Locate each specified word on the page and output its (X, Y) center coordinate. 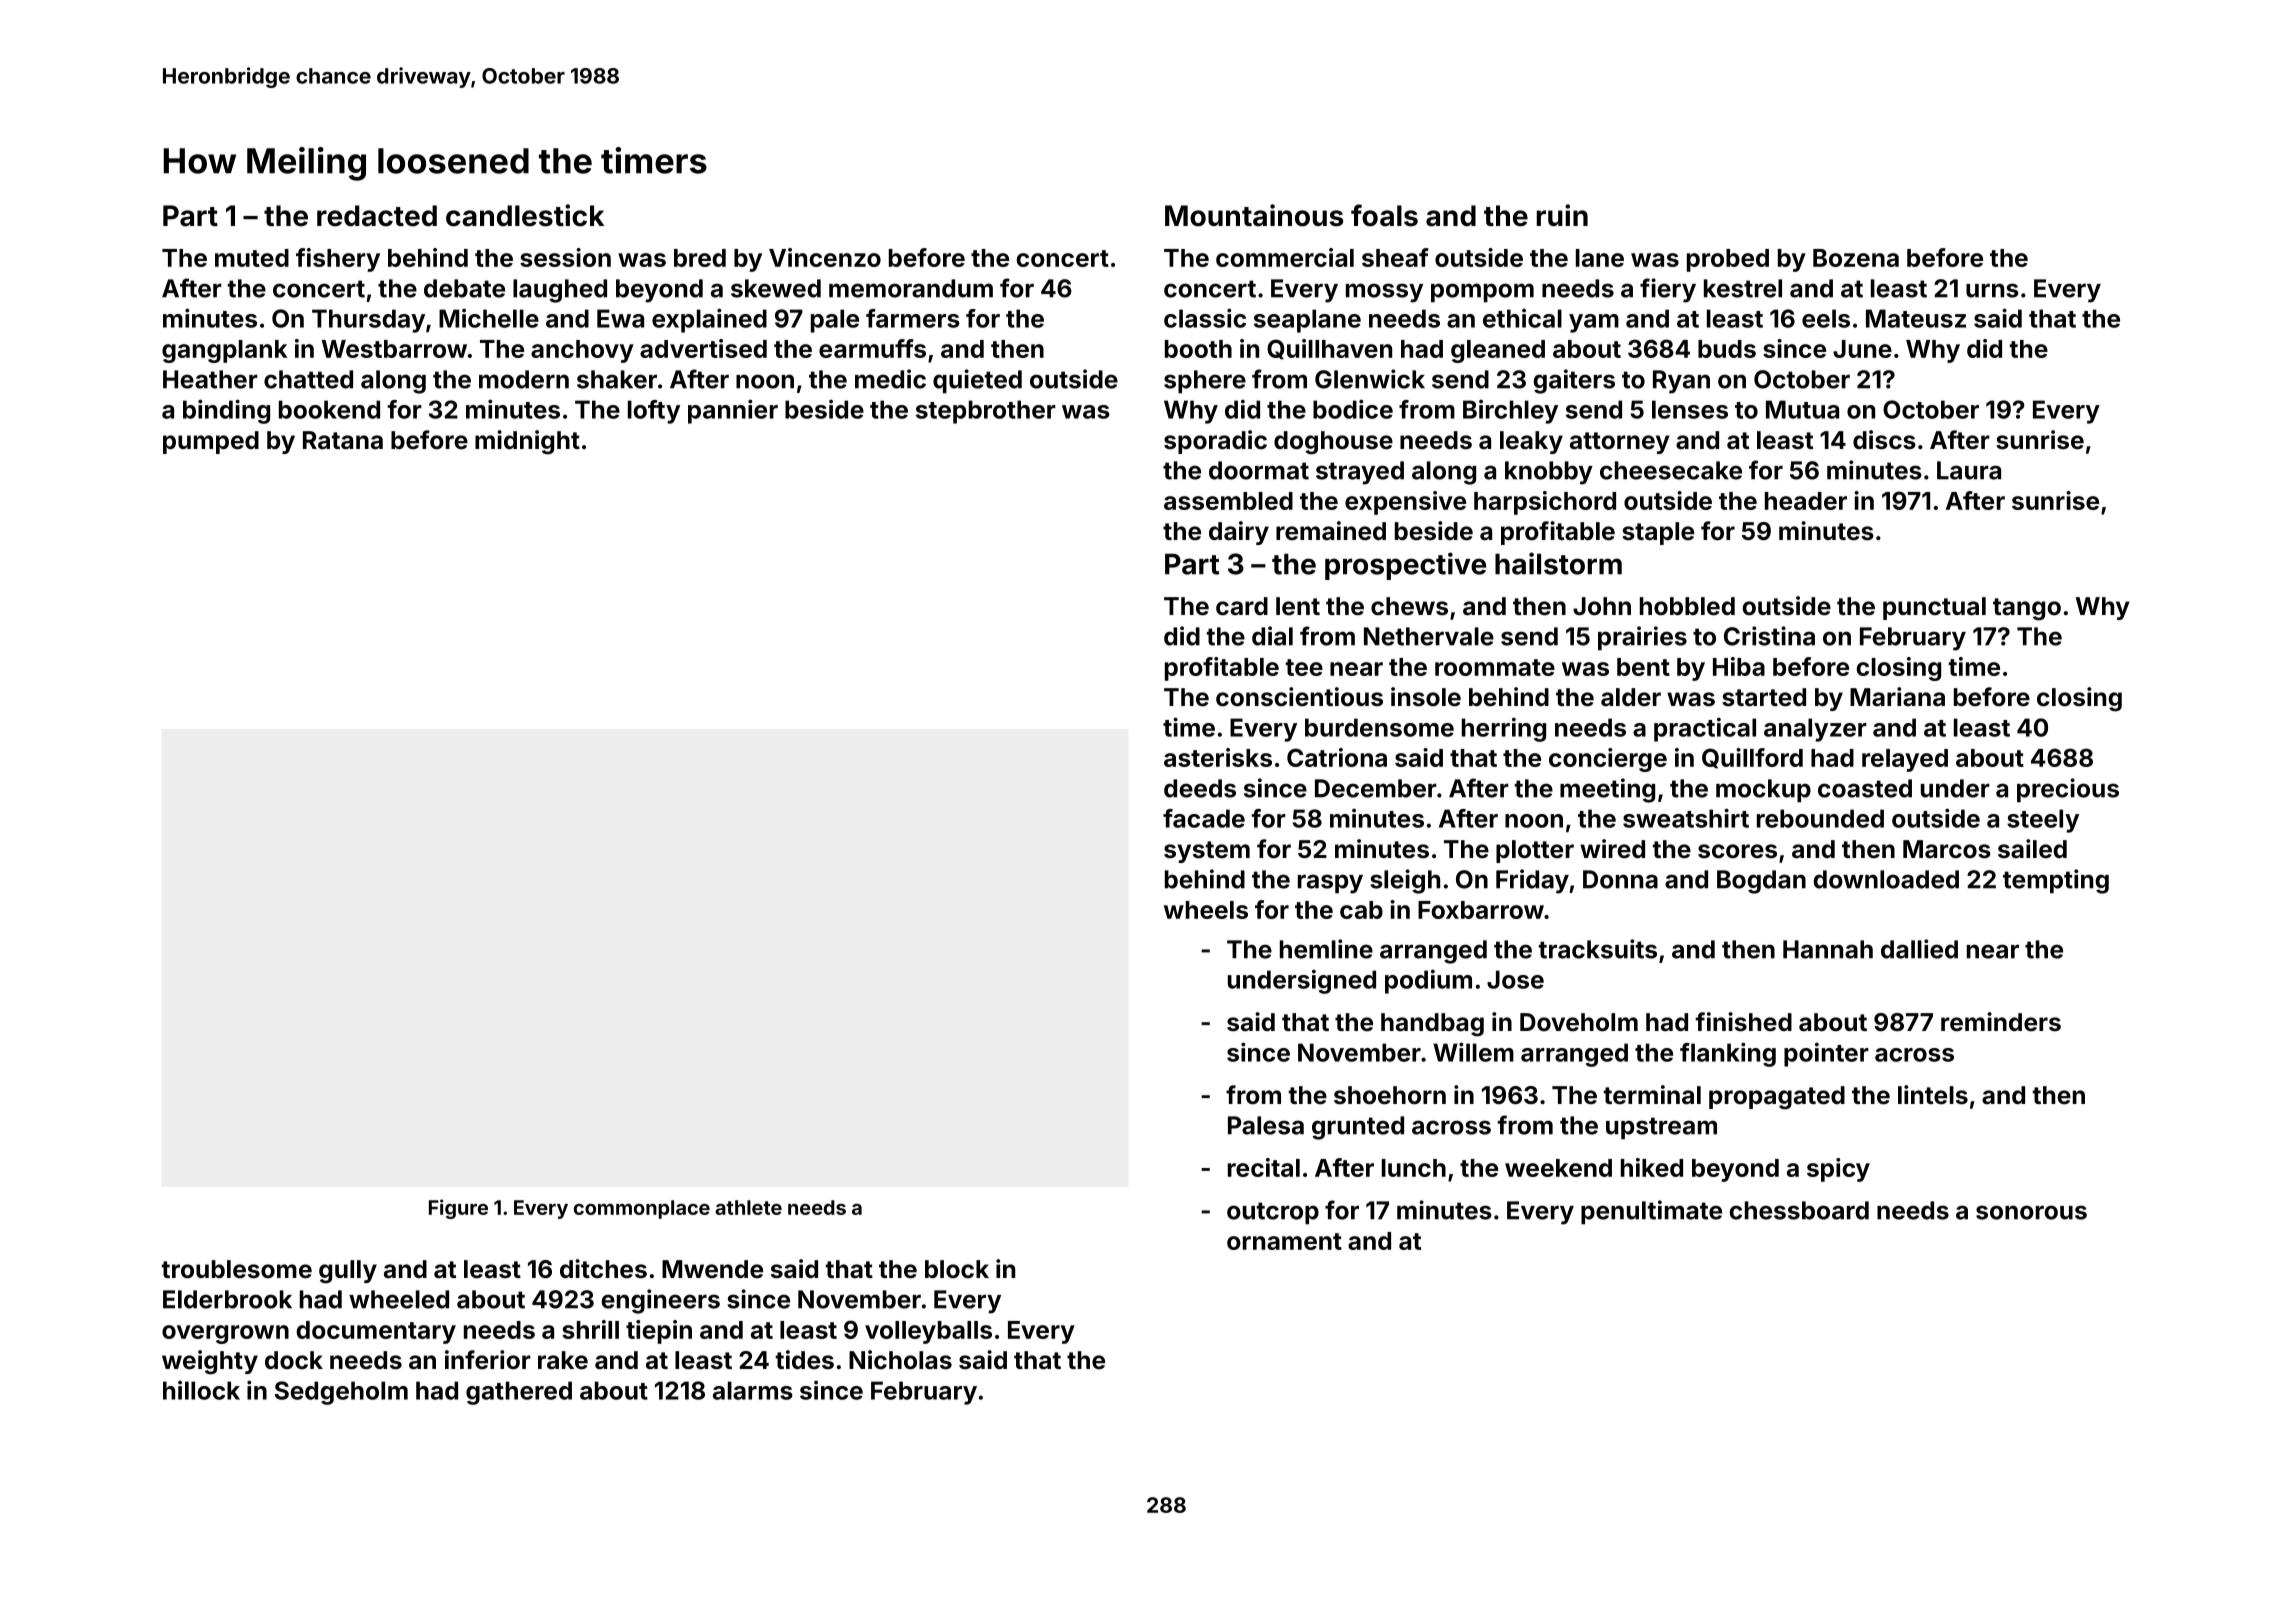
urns (1992, 290)
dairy (1239, 533)
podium (1428, 981)
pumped (211, 442)
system (1207, 852)
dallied (1919, 949)
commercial (1285, 257)
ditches (603, 1269)
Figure (458, 1209)
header (1806, 501)
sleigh (1405, 881)
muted (252, 258)
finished (1743, 1022)
